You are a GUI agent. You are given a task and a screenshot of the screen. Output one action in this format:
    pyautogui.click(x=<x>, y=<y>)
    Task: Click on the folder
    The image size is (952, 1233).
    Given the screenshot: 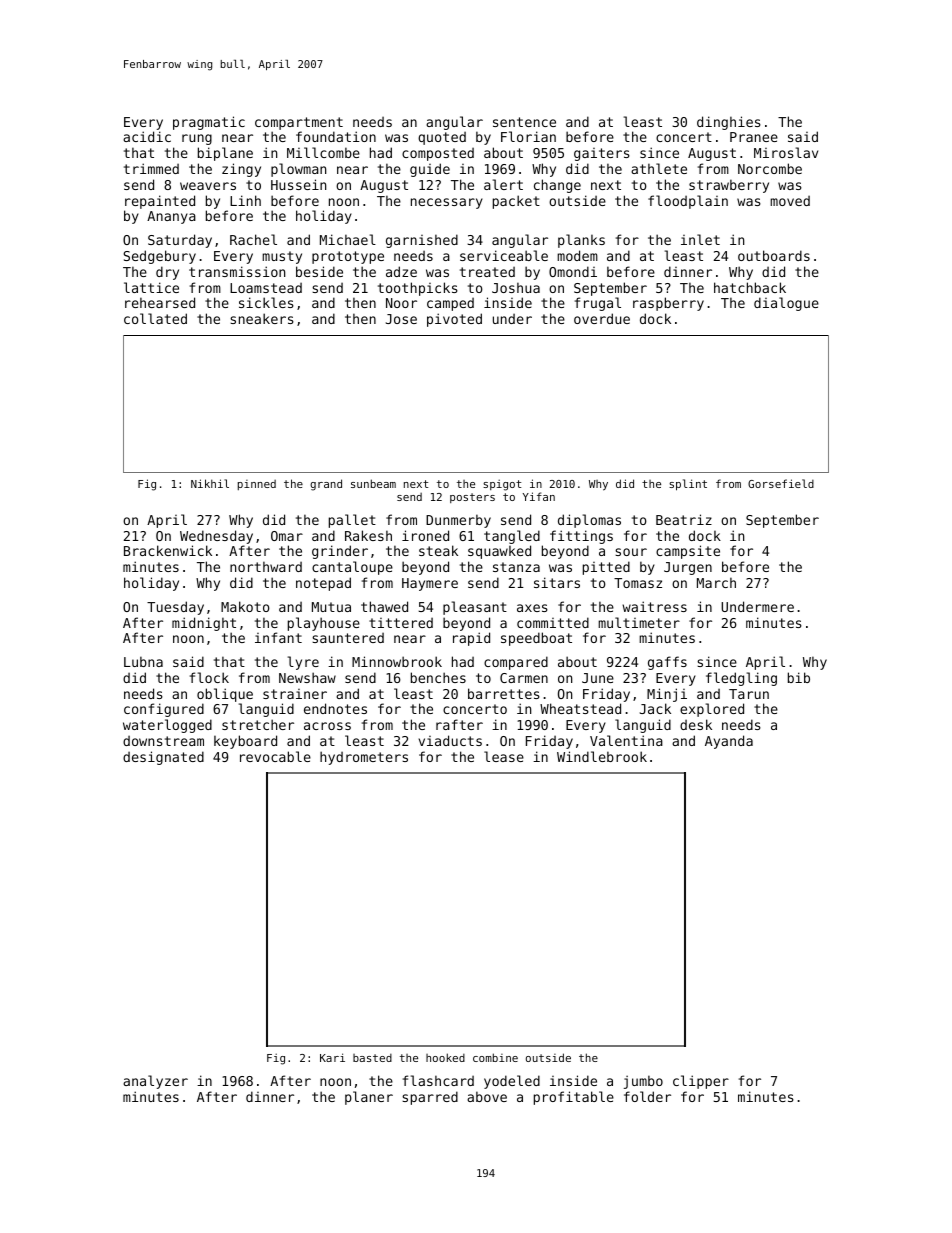 What is the action you would take?
    pyautogui.click(x=647, y=1096)
